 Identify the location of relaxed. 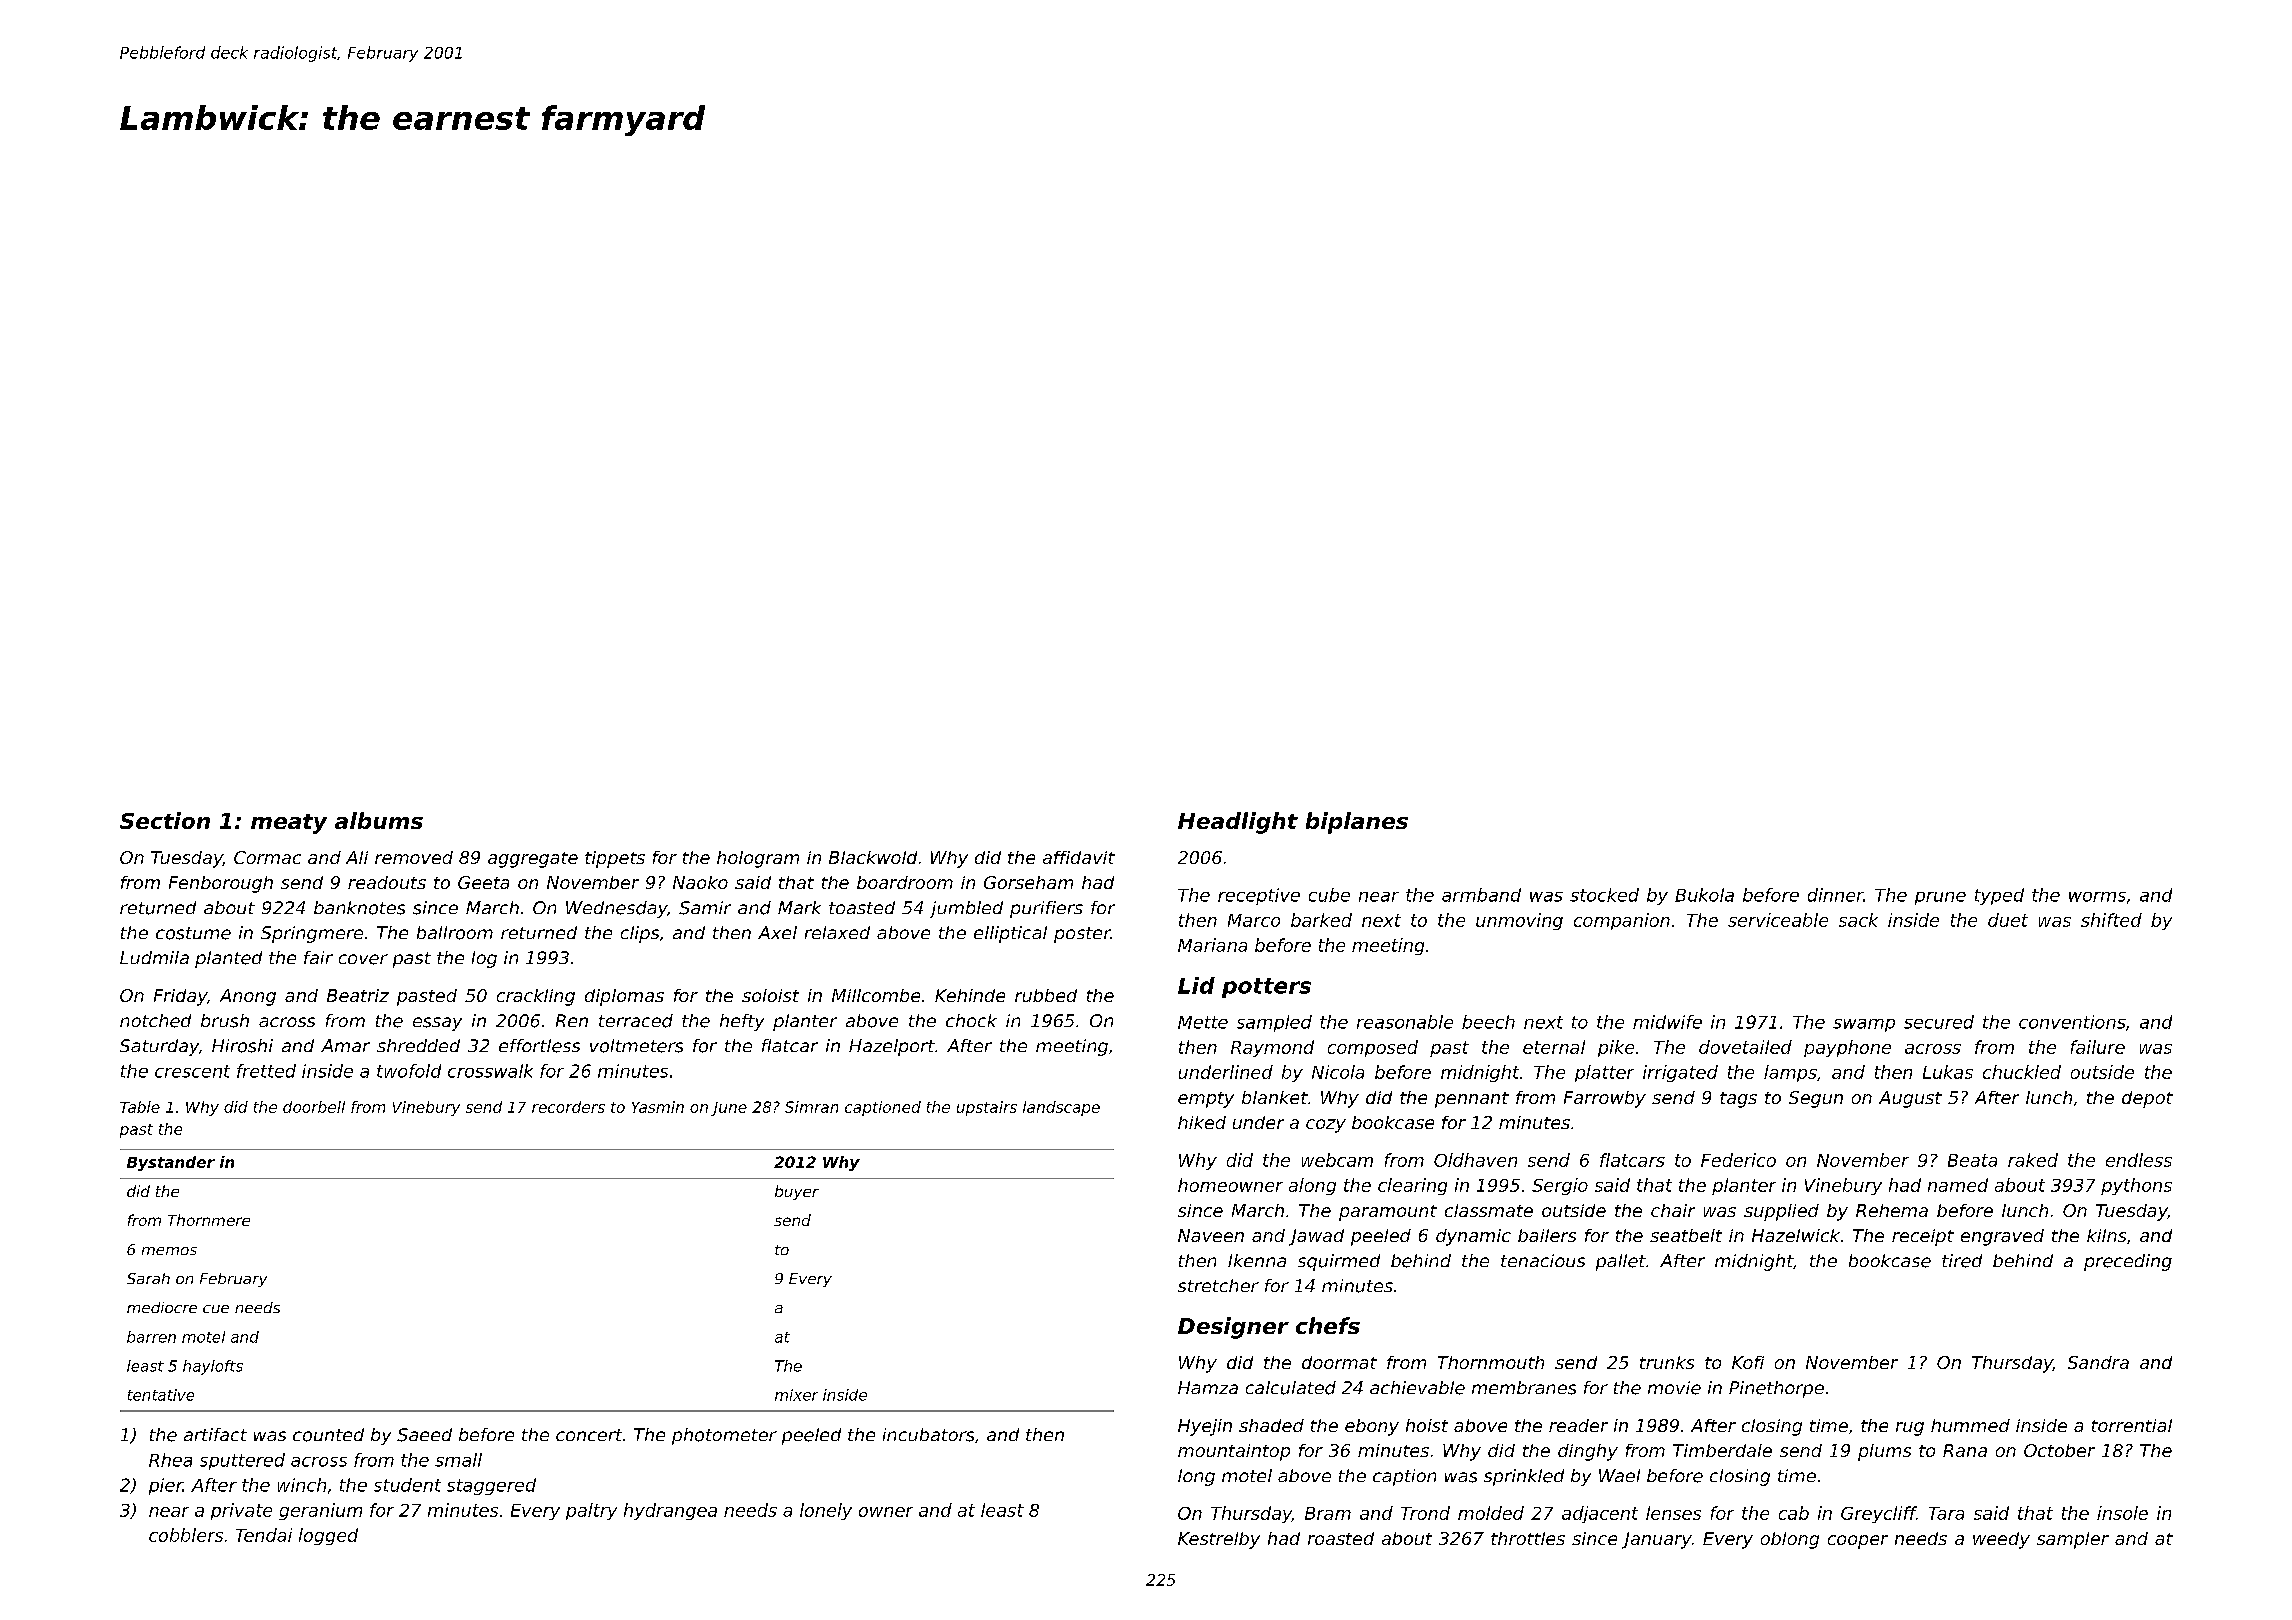
(837, 932).
